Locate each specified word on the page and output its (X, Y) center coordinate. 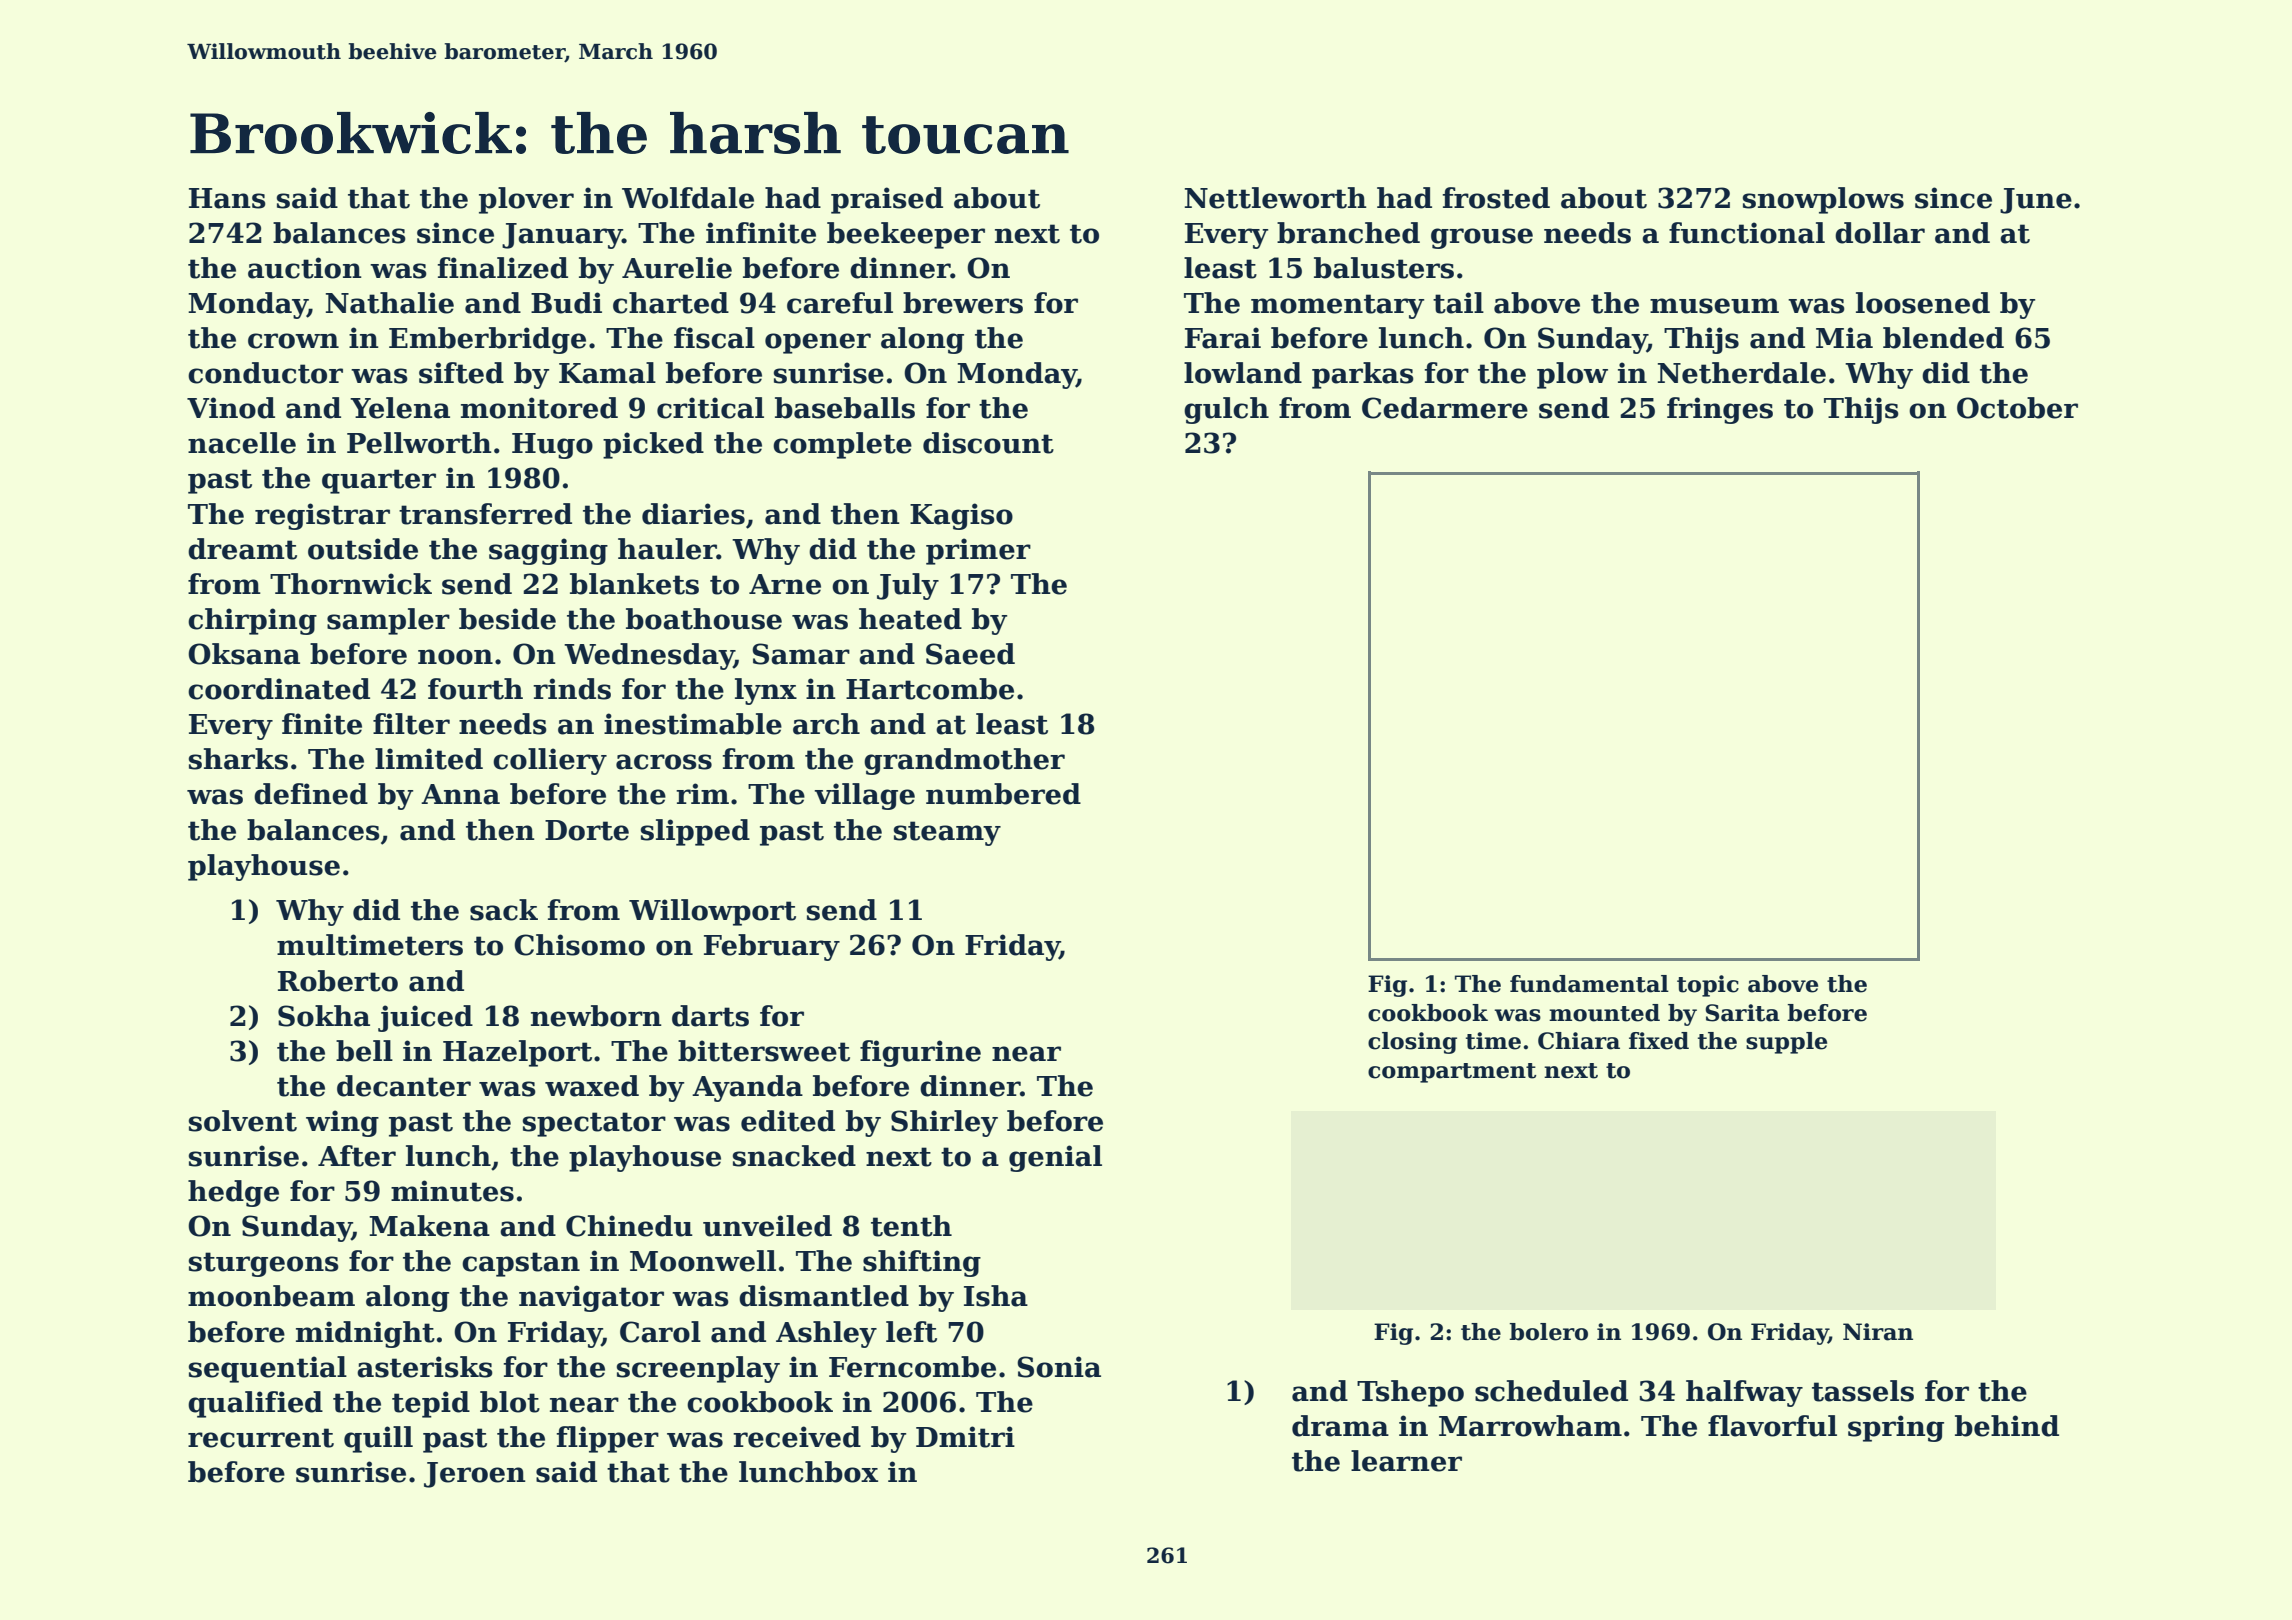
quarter (379, 481)
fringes (1720, 410)
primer (978, 551)
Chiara (1579, 1041)
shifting (922, 1263)
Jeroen (475, 1475)
